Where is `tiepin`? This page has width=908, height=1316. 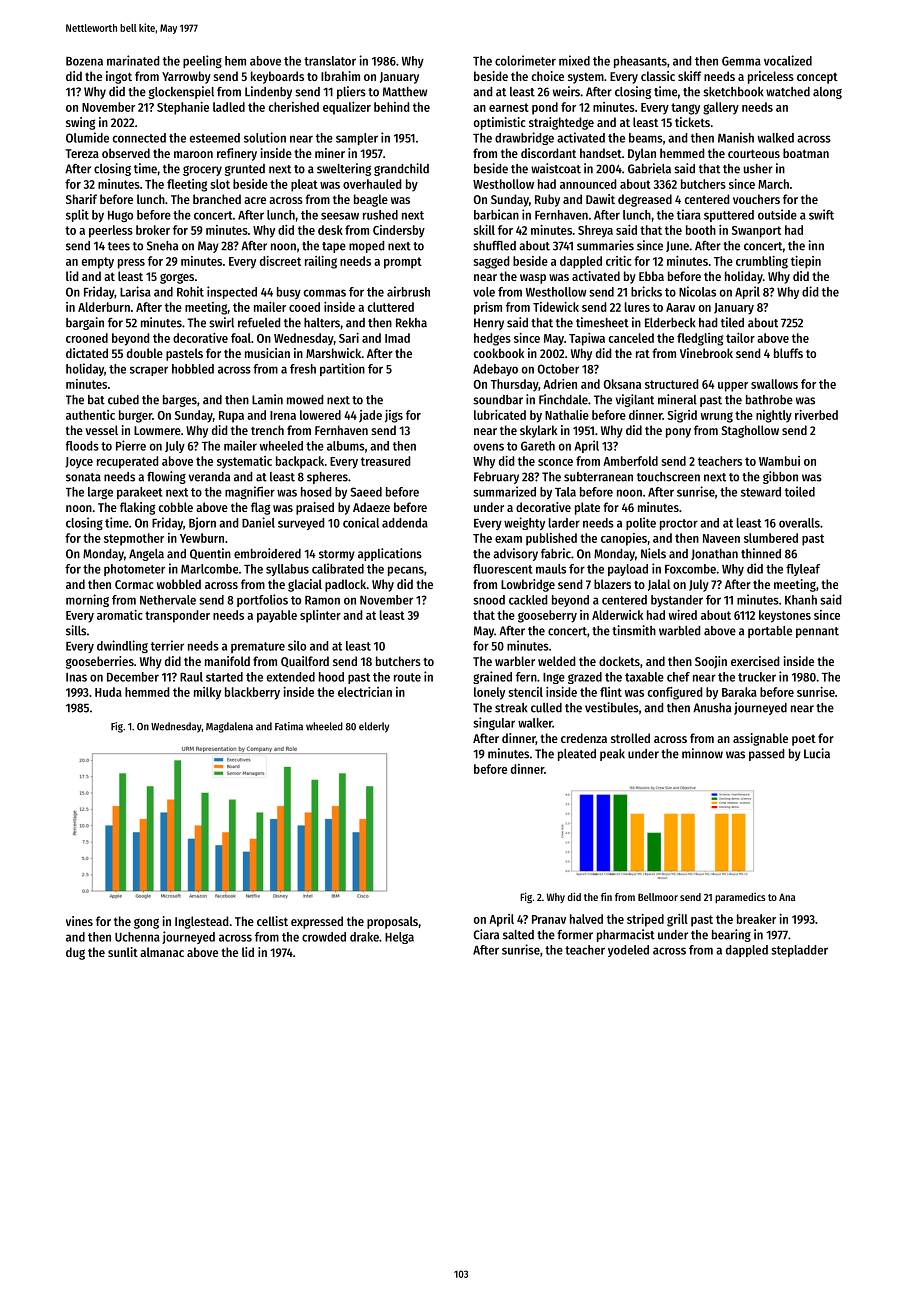
tiepin is located at coordinates (806, 262).
